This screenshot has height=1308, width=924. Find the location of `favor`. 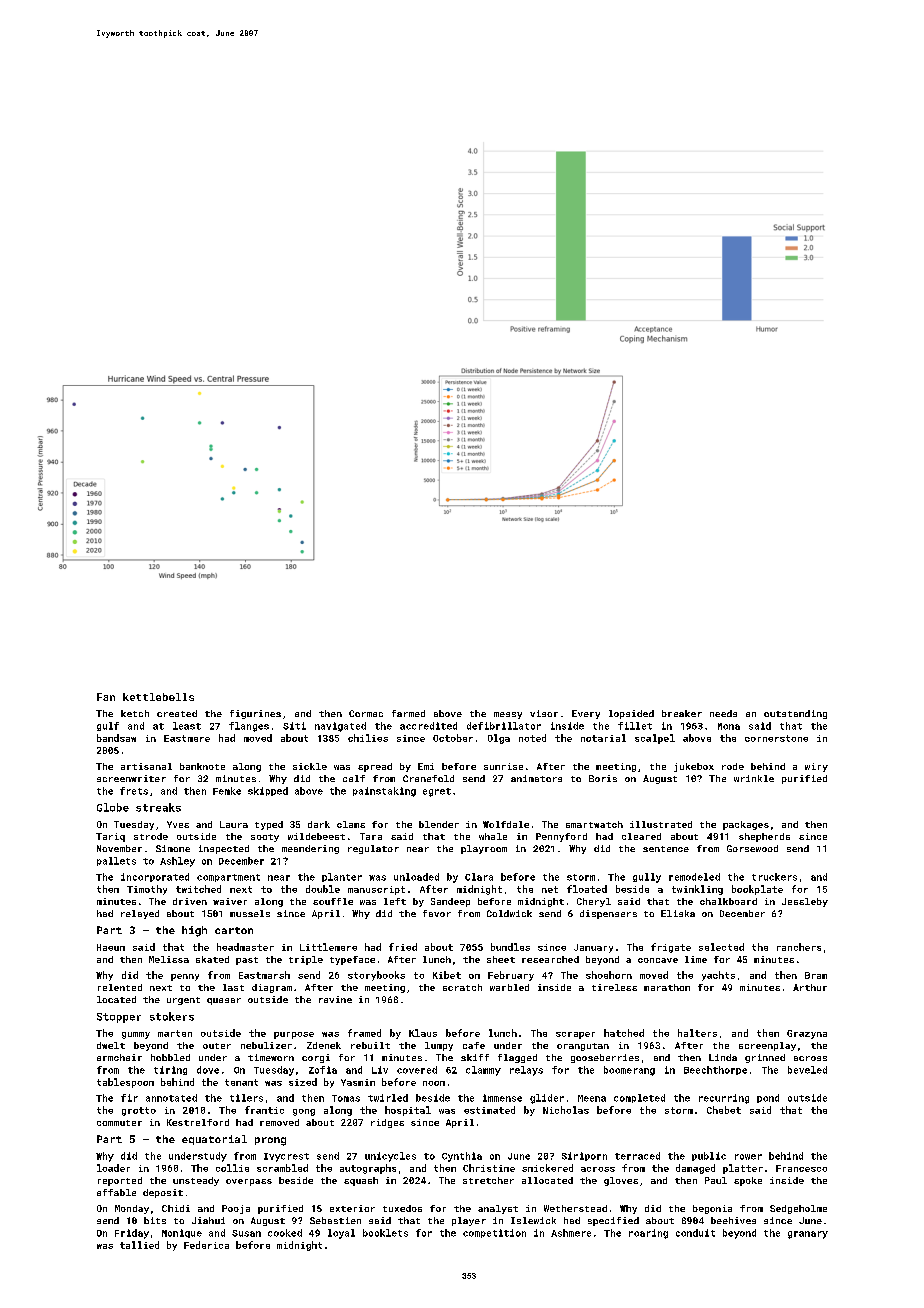

favor is located at coordinates (437, 913).
